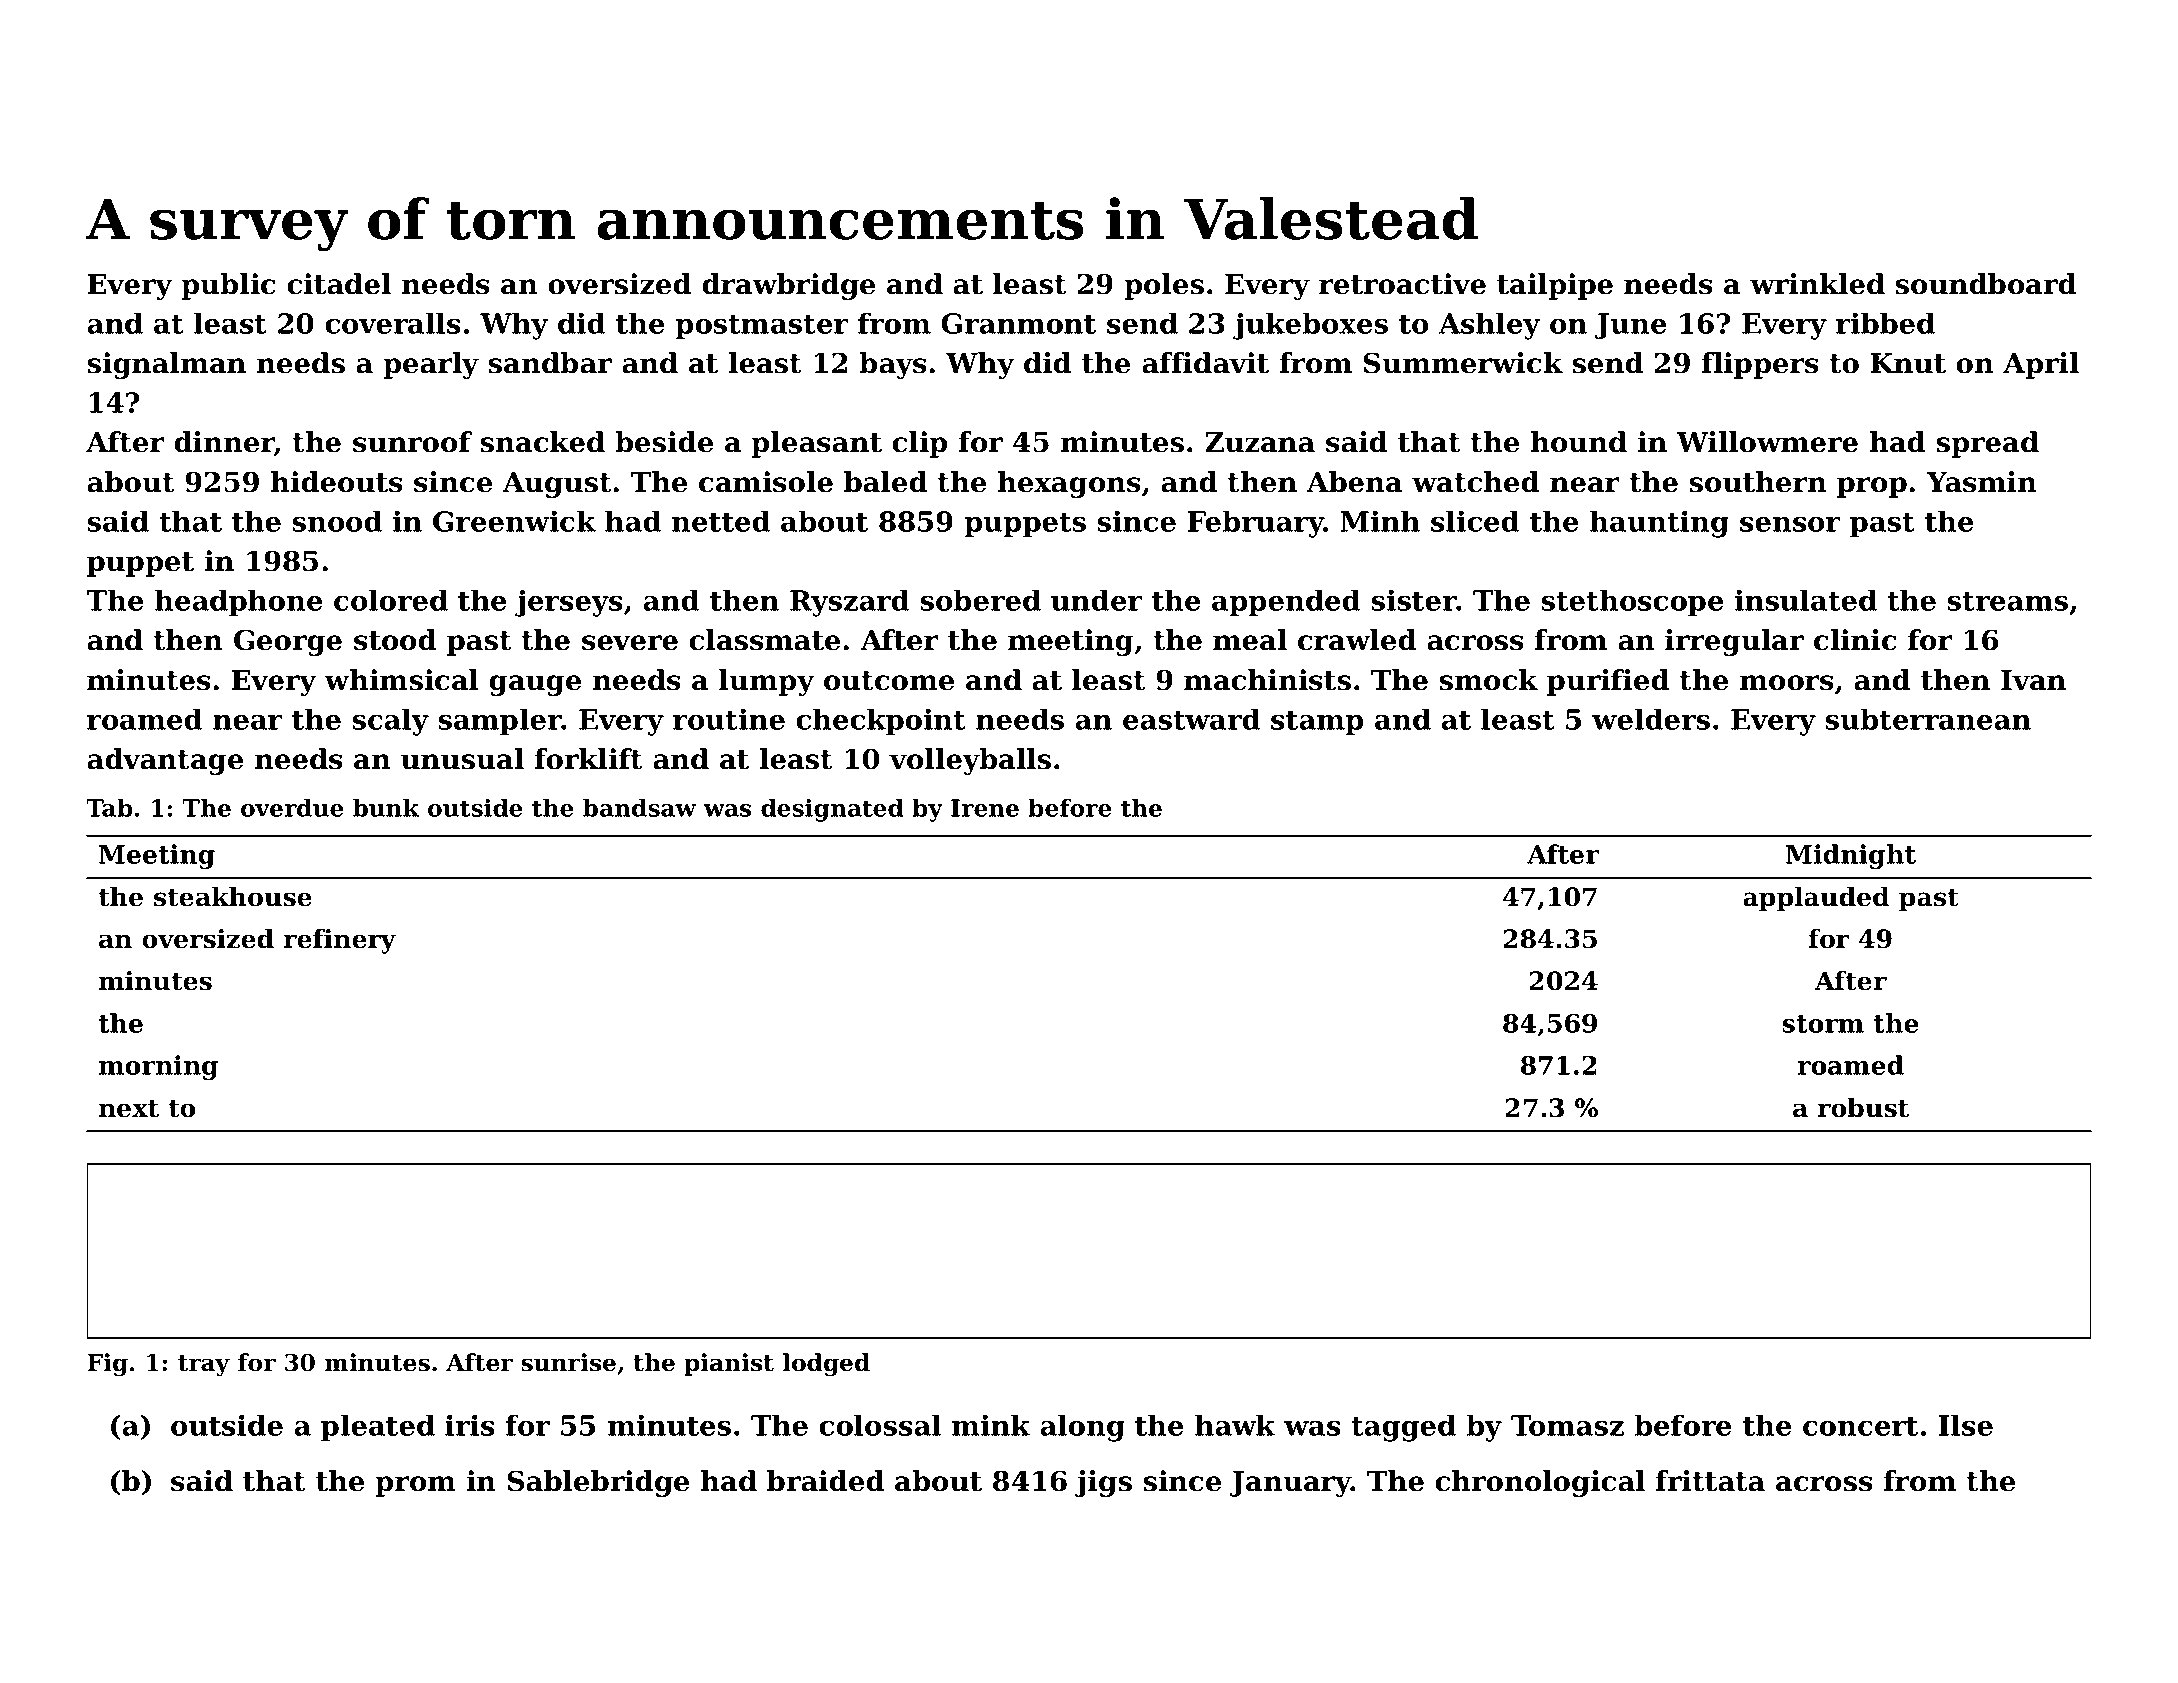 The width and height of the screenshot is (2178, 1683). What do you see at coordinates (238, 603) in the screenshot?
I see `headphone` at bounding box center [238, 603].
